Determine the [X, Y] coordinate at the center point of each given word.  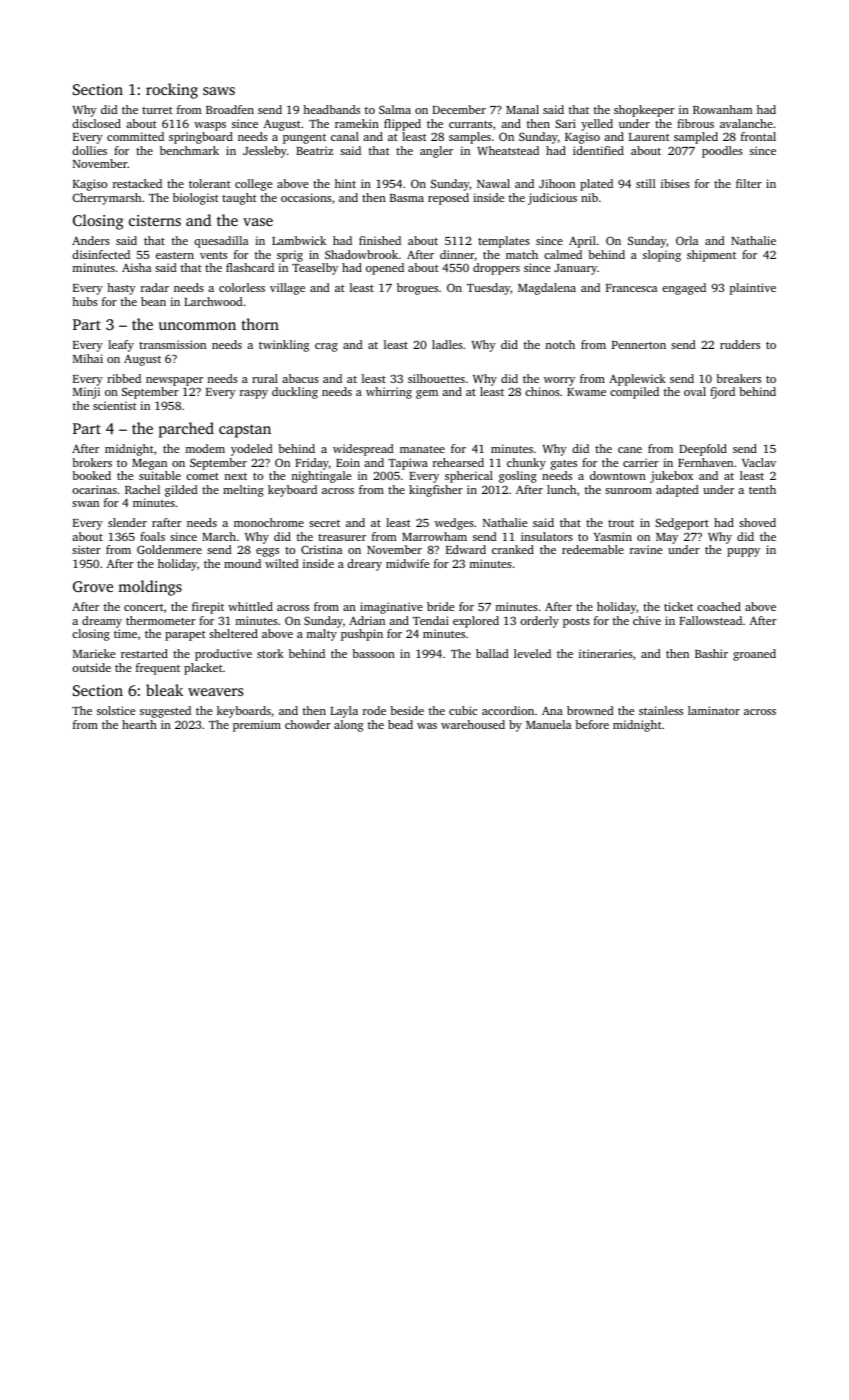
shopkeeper [644, 111]
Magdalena [547, 289]
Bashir [711, 653]
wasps [210, 126]
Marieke [94, 653]
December [459, 109]
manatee [422, 449]
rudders [740, 344]
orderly [539, 622]
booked [91, 475]
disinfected [101, 254]
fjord [722, 393]
